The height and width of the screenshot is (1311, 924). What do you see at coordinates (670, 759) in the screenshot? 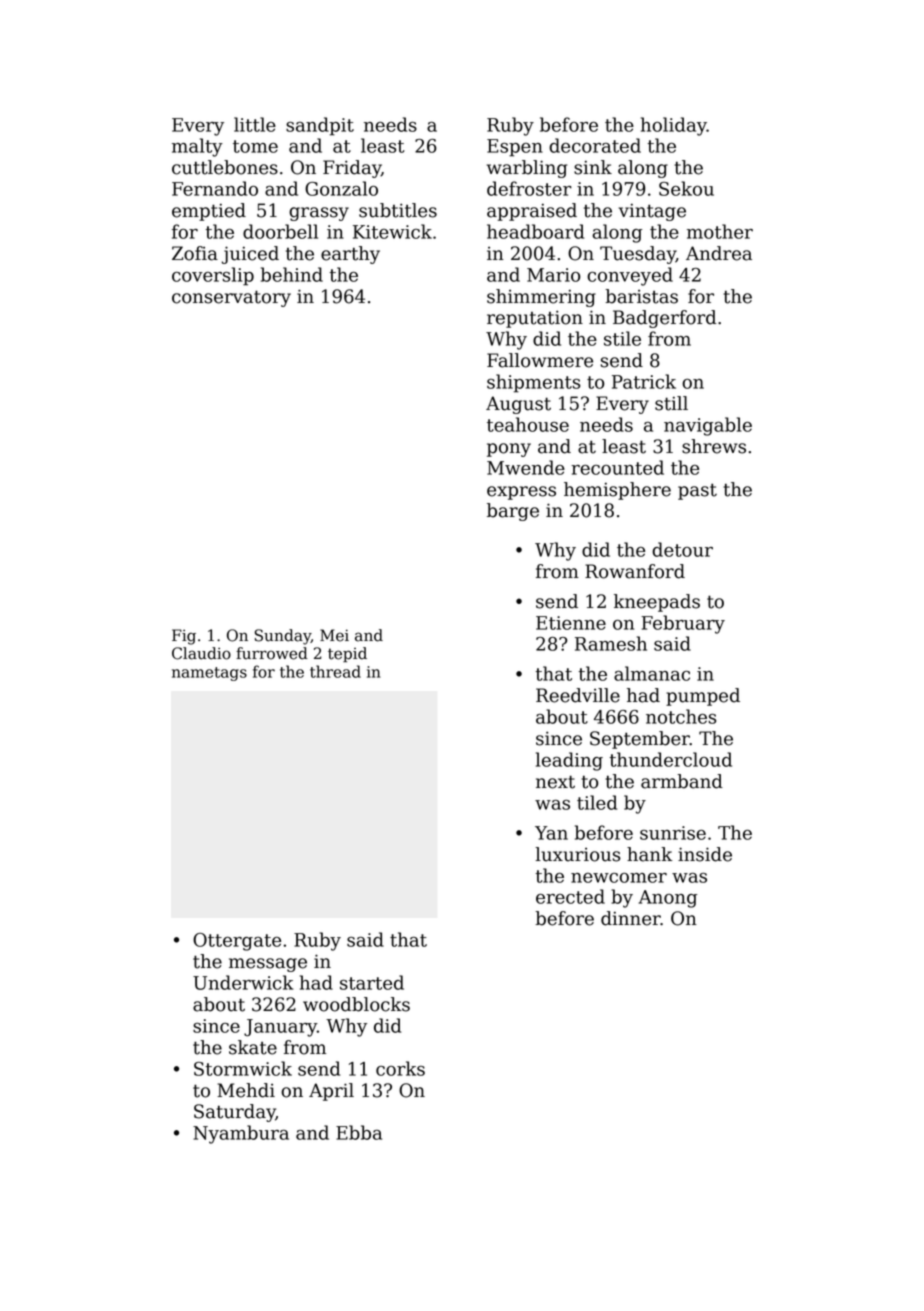
I see `thundercloud` at bounding box center [670, 759].
